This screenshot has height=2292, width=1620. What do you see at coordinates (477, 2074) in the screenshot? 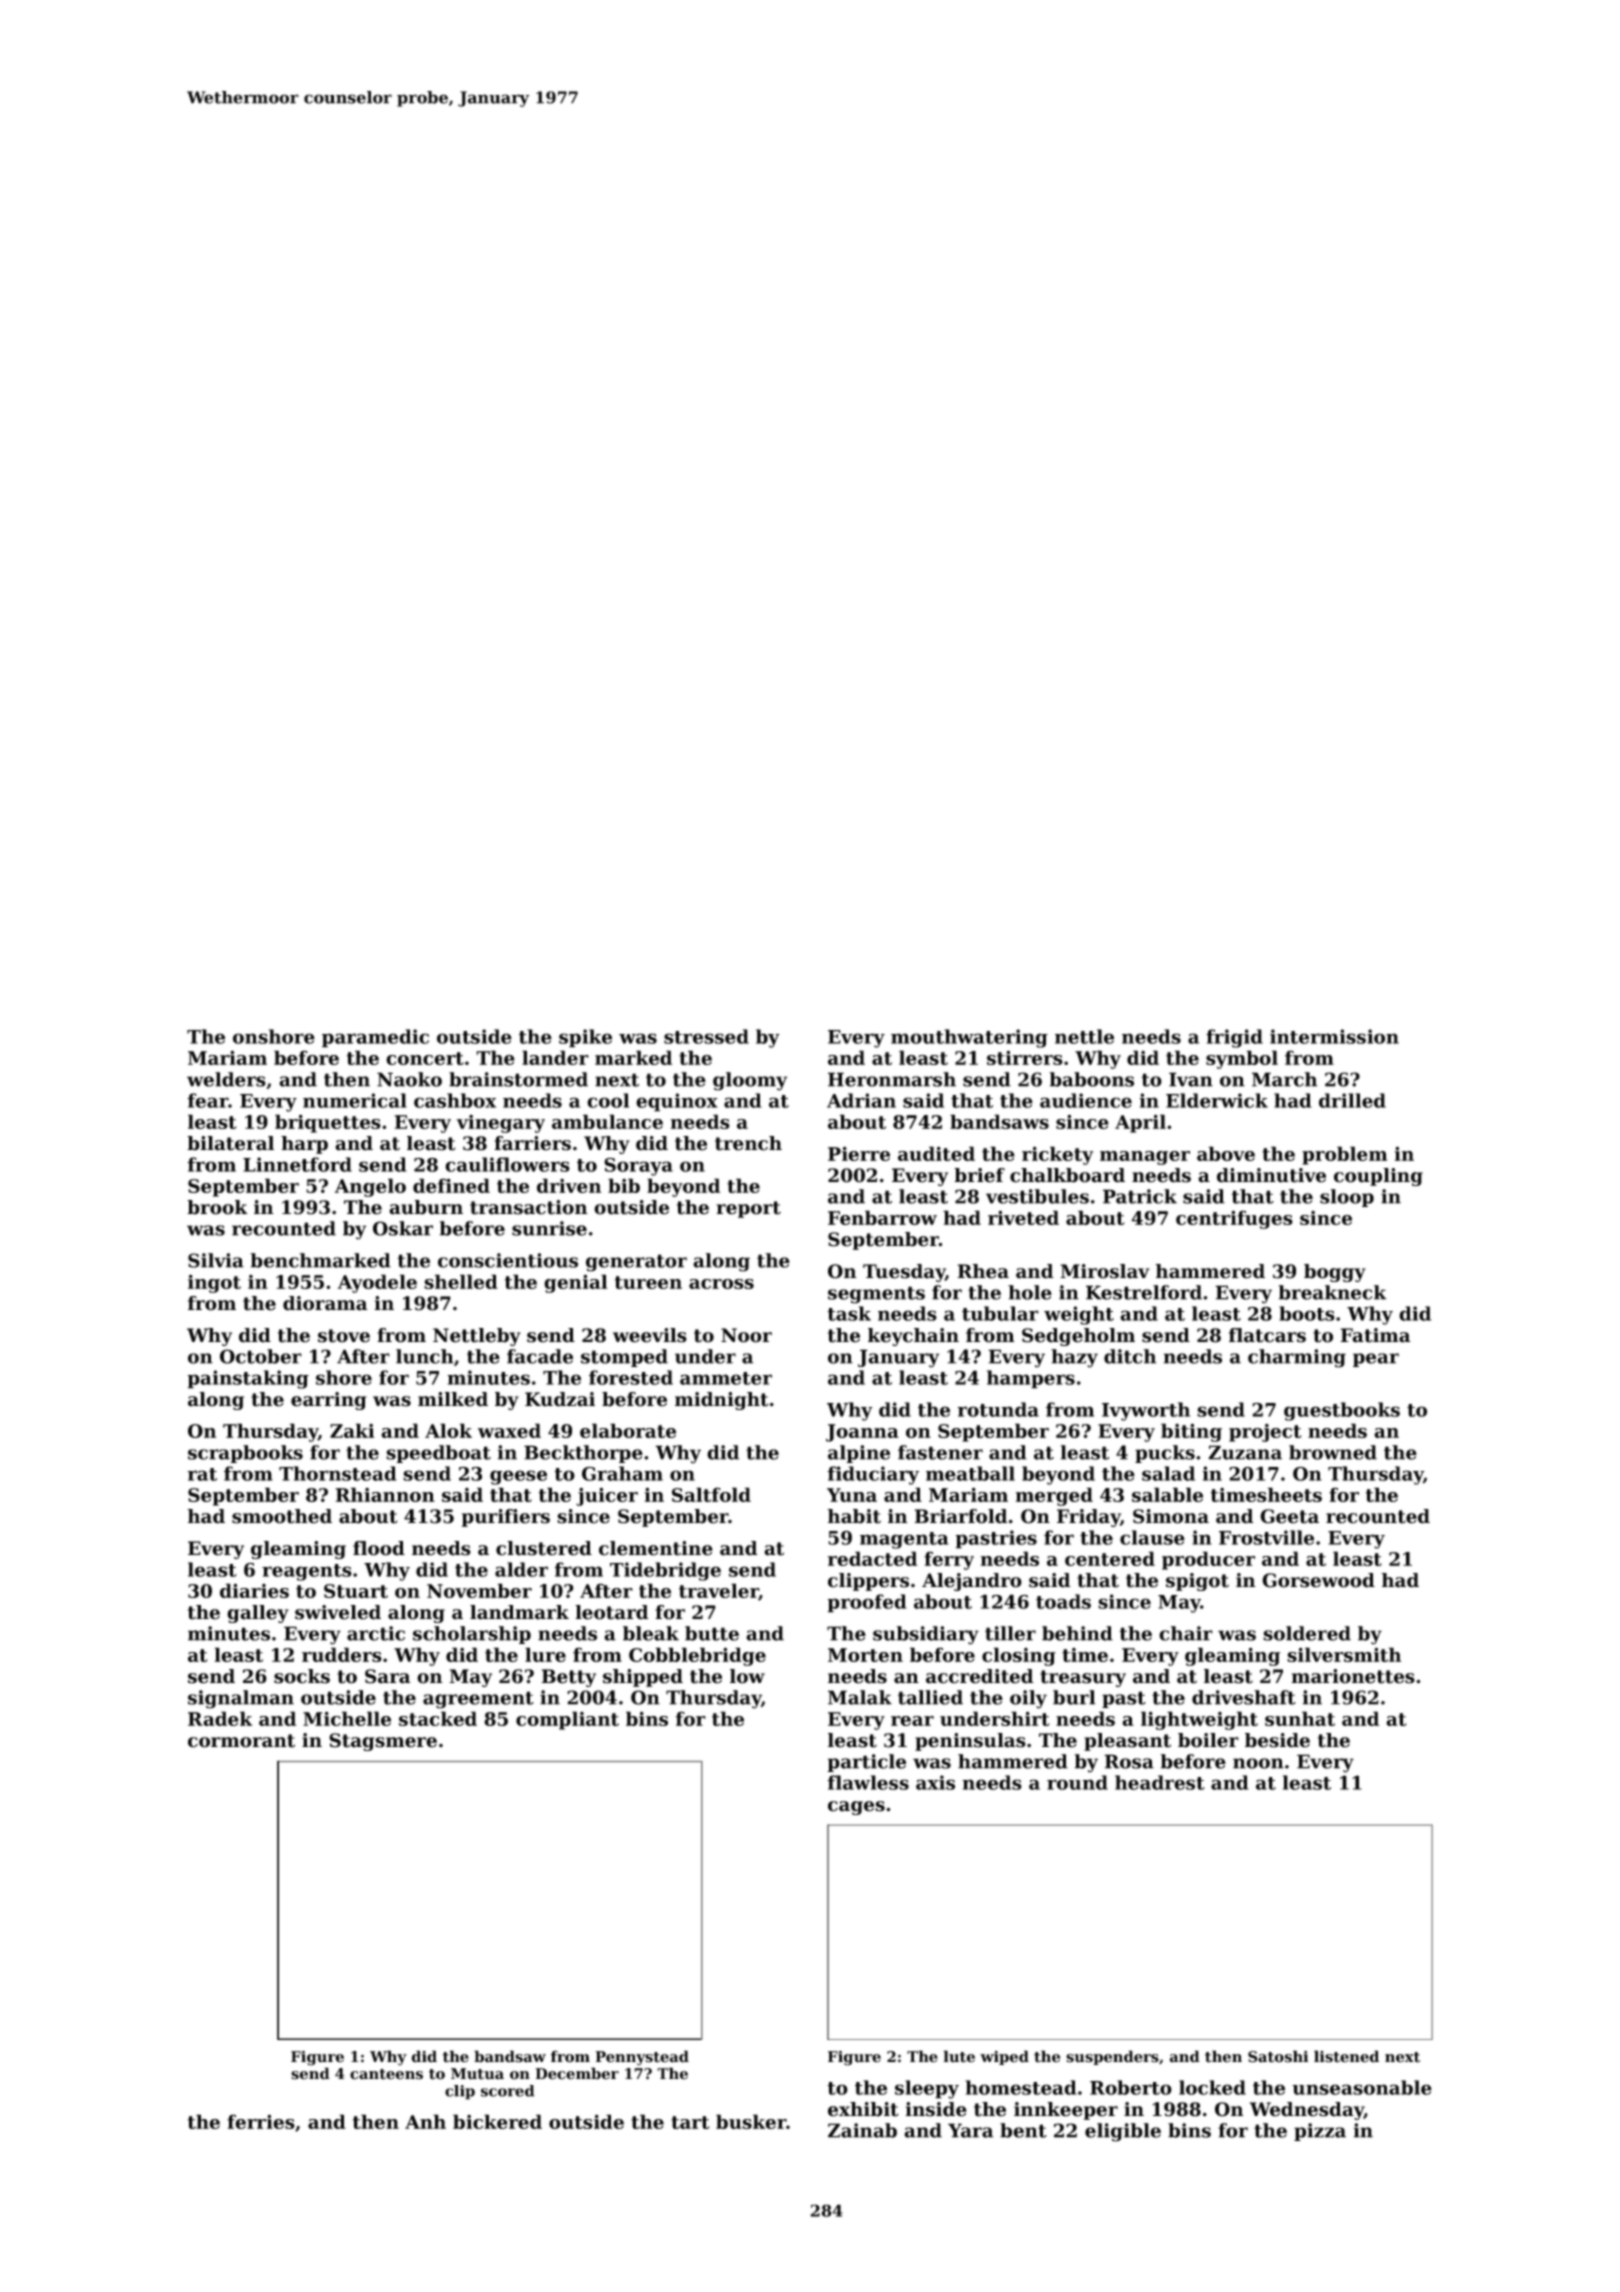
I see `Mutua` at bounding box center [477, 2074].
